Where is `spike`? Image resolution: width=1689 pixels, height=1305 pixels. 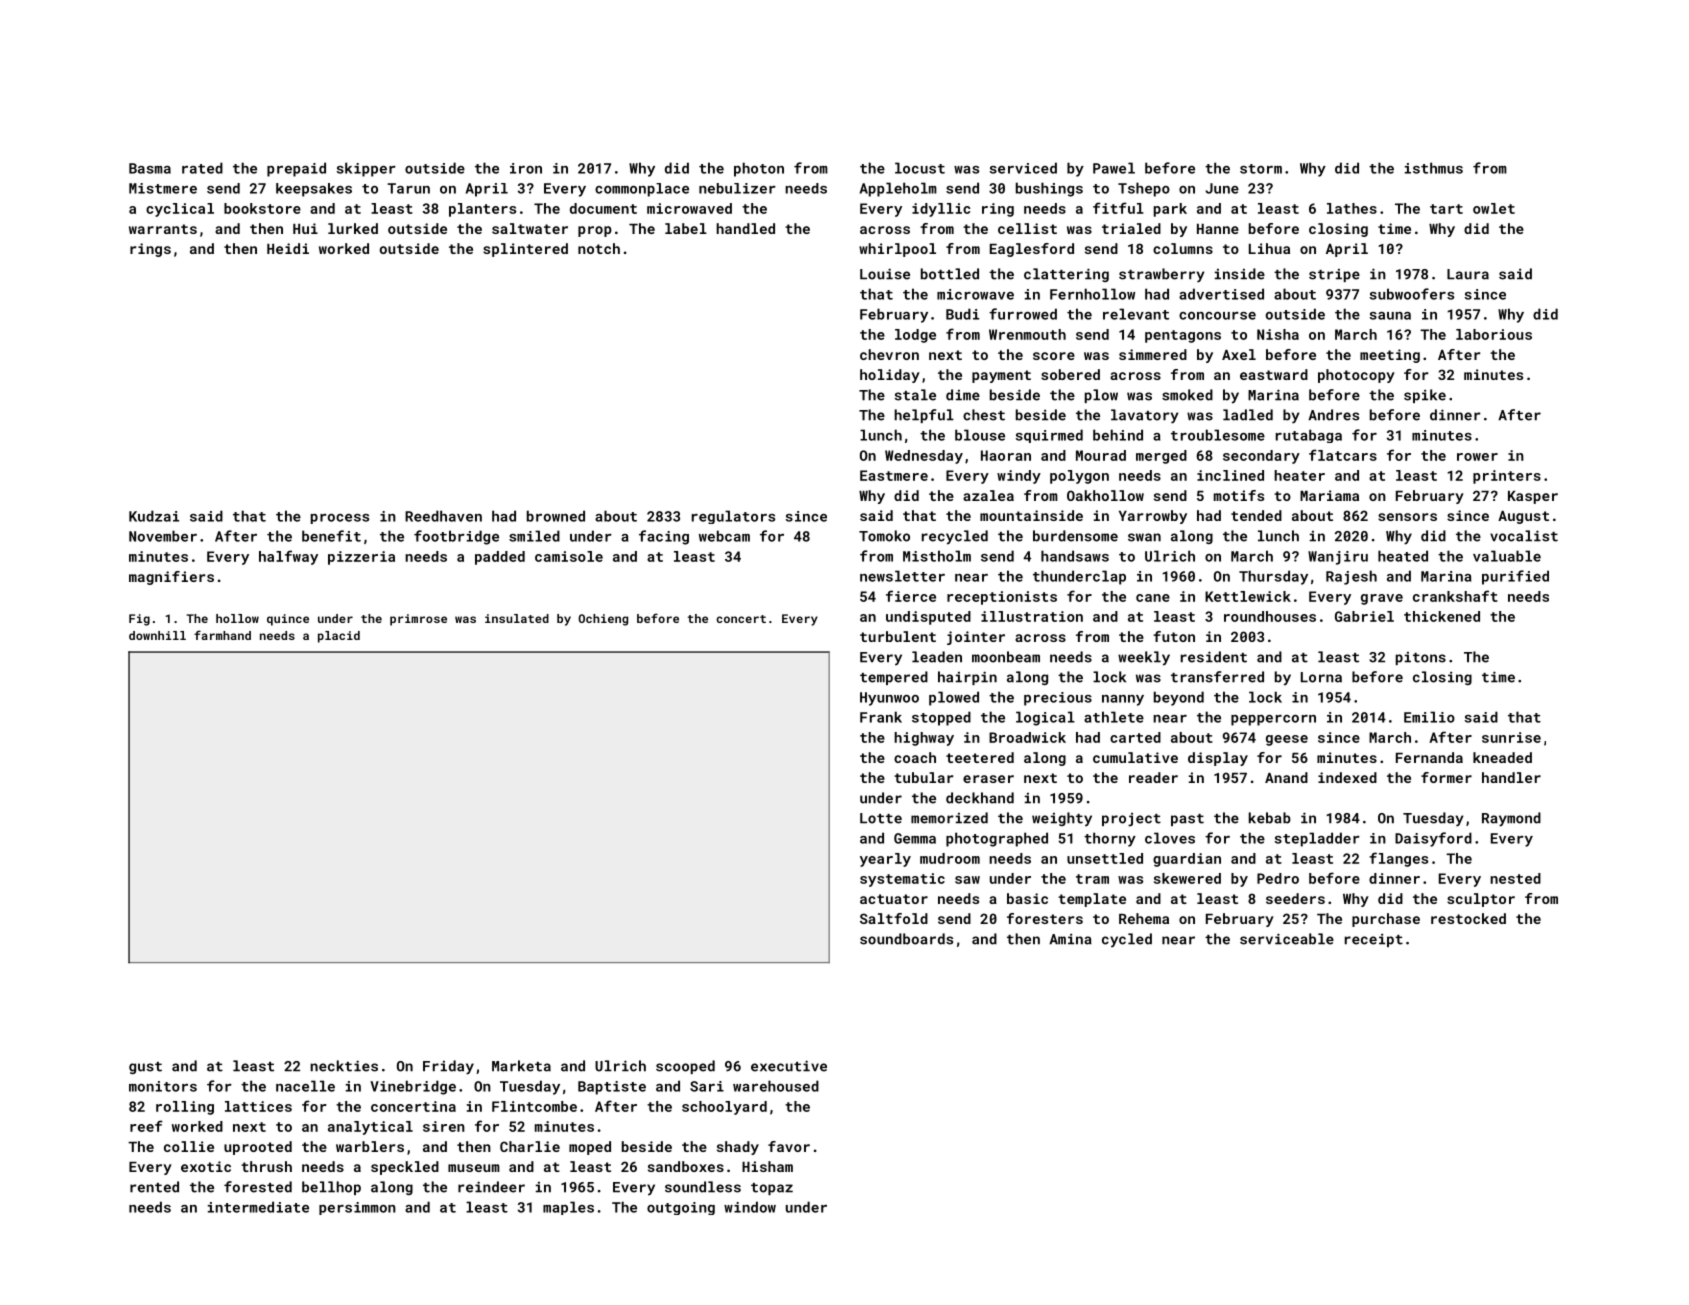 spike is located at coordinates (1425, 396).
